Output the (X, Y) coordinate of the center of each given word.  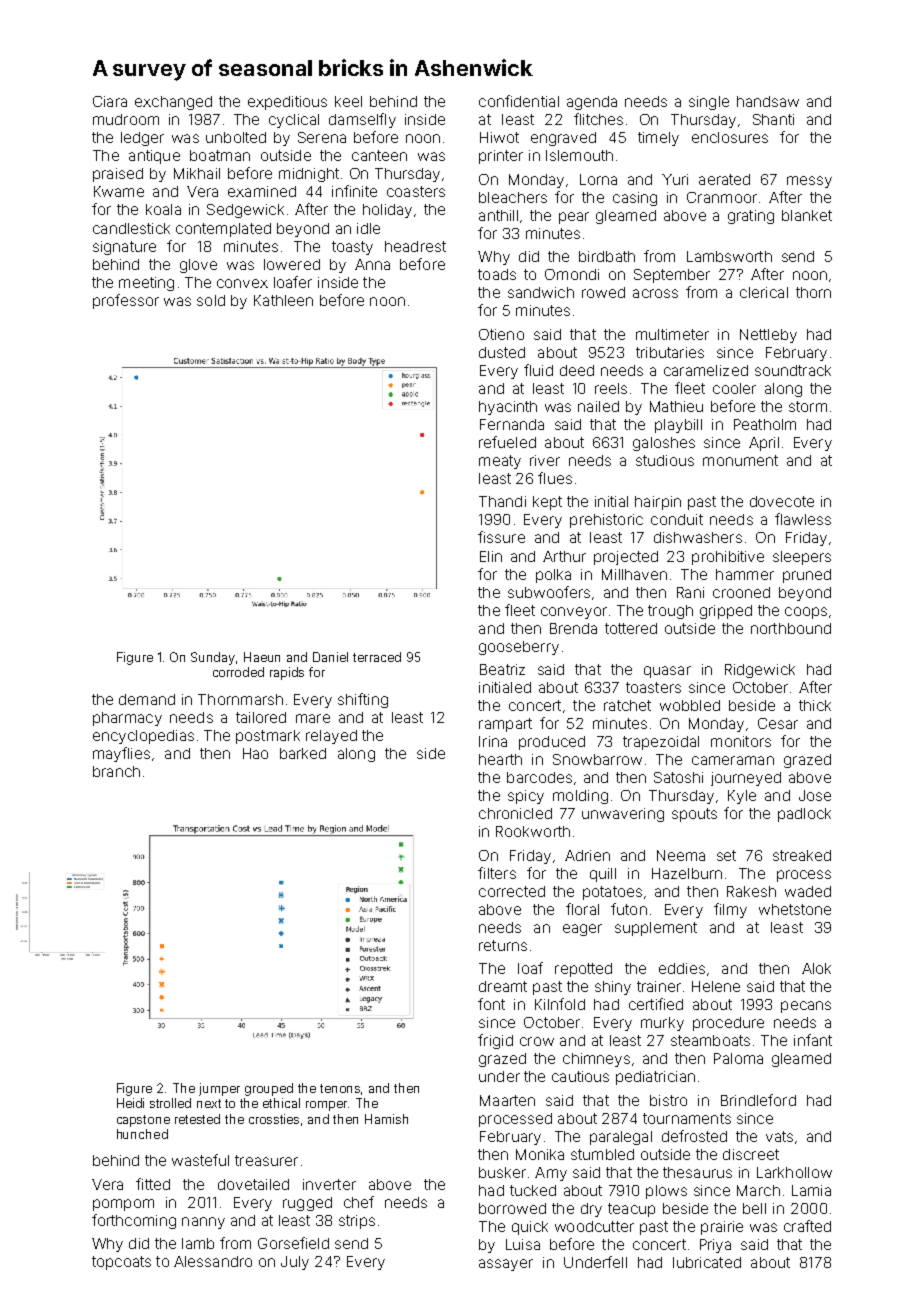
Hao (255, 753)
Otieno (501, 334)
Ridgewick (760, 671)
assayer (506, 1265)
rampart (505, 725)
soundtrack (793, 370)
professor (126, 301)
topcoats (121, 1263)
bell (754, 1208)
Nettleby (768, 336)
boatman (220, 155)
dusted (502, 352)
